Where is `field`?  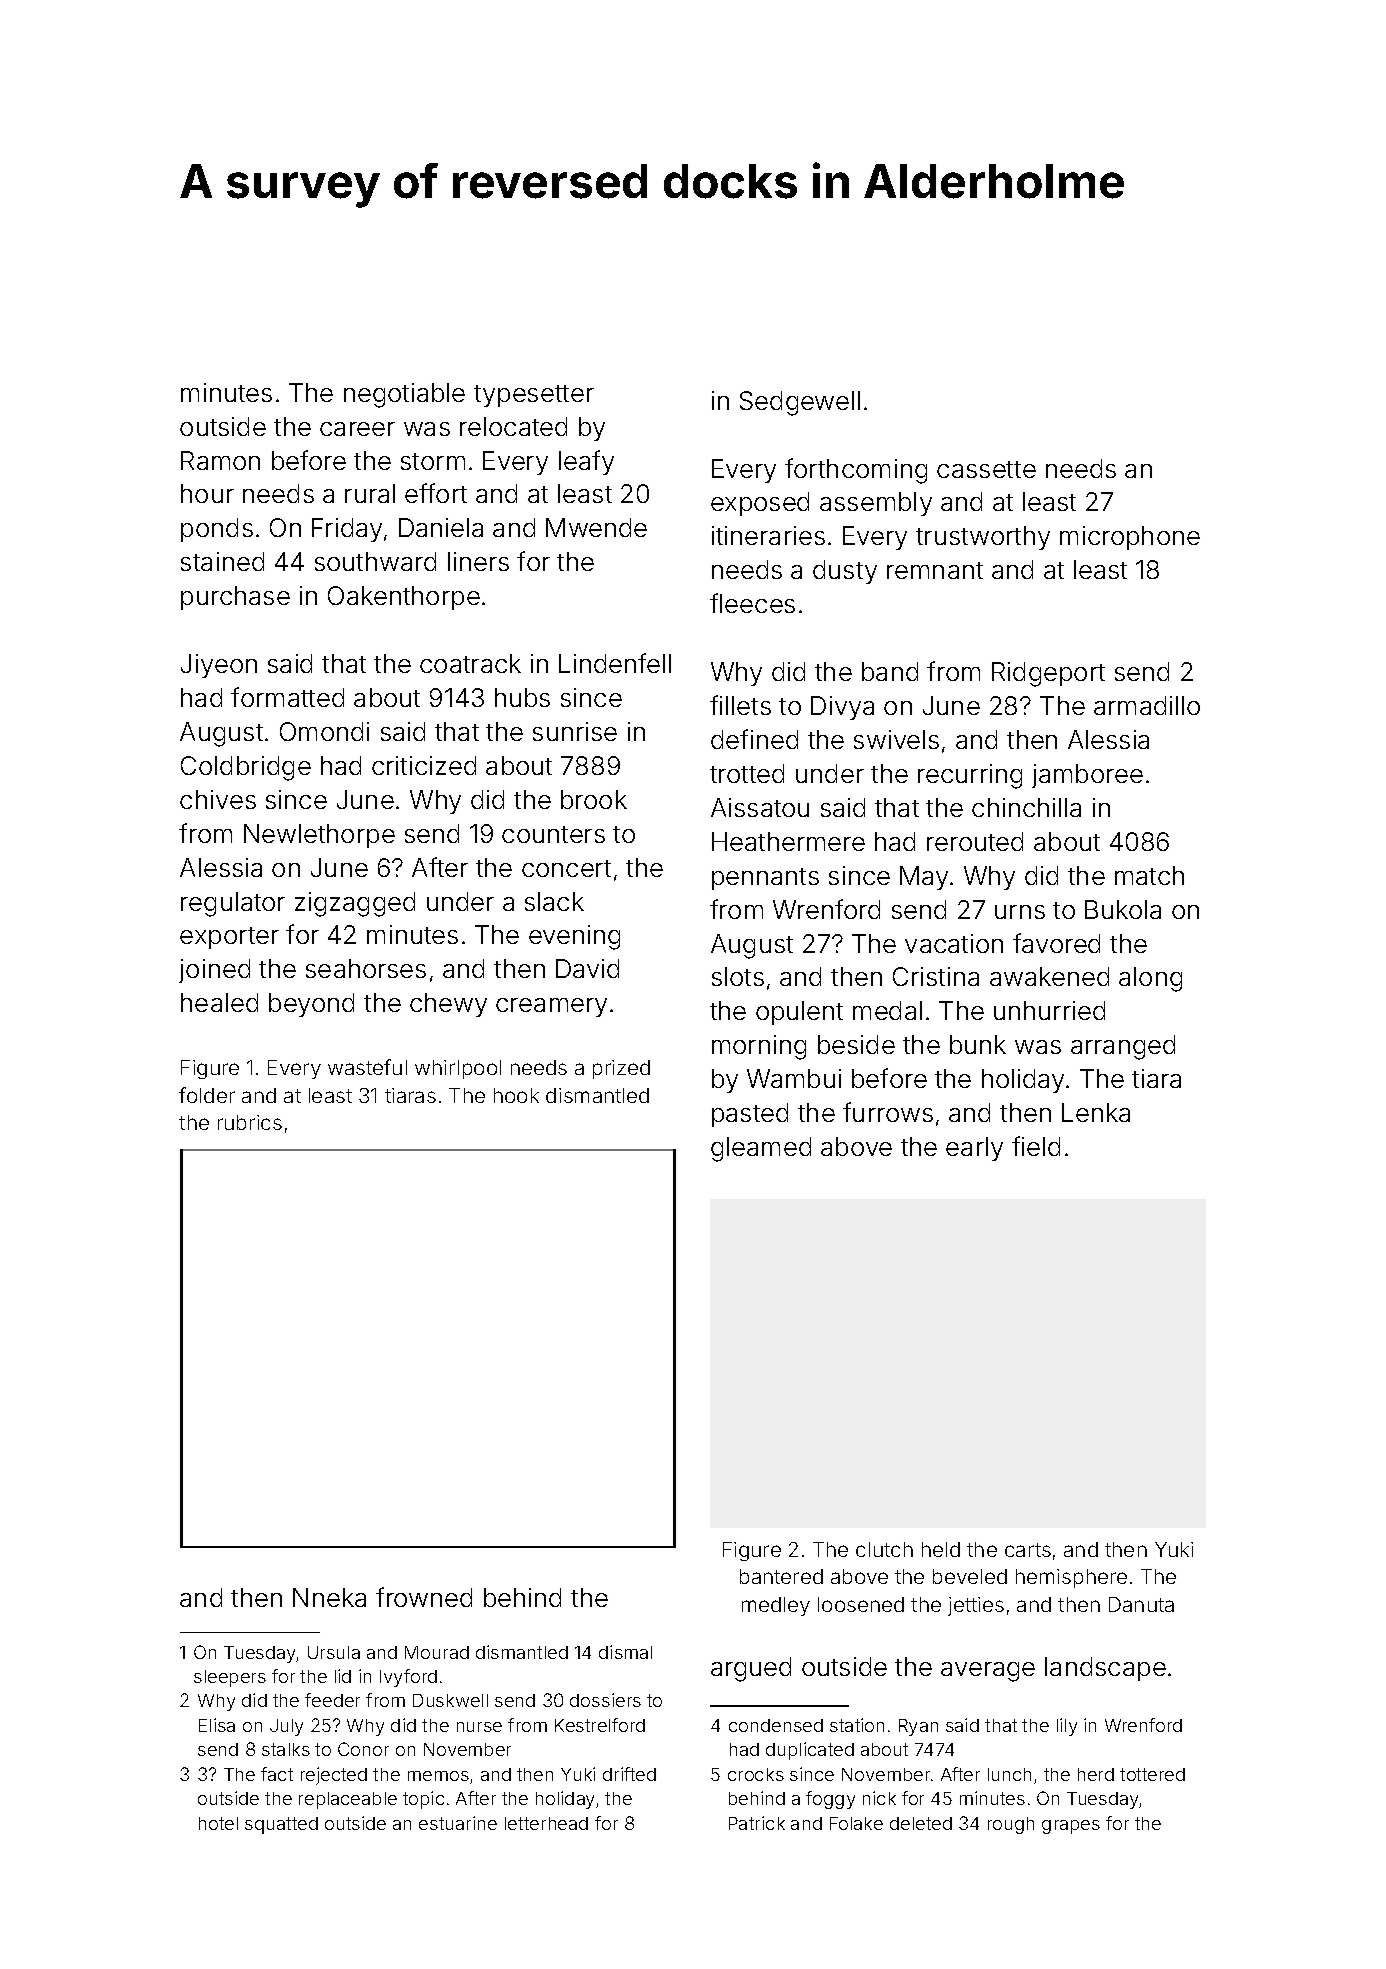 field is located at coordinates (1036, 1146).
